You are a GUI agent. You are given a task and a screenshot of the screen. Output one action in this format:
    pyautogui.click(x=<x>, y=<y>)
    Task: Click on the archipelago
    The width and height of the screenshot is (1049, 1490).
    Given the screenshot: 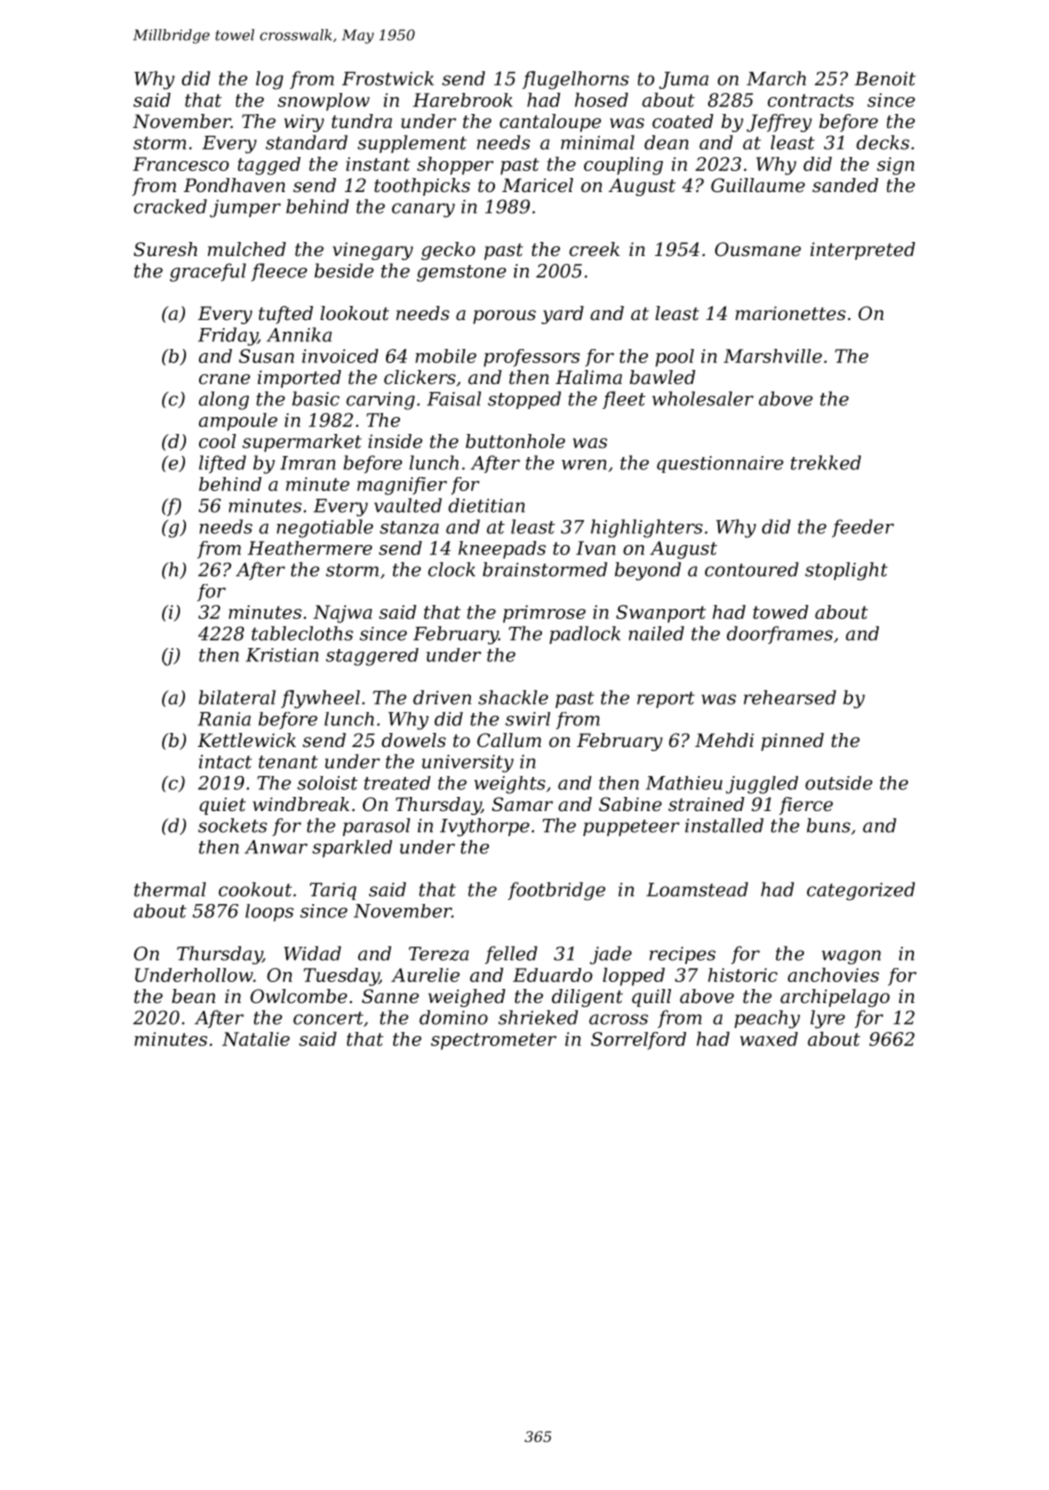 What is the action you would take?
    pyautogui.click(x=835, y=998)
